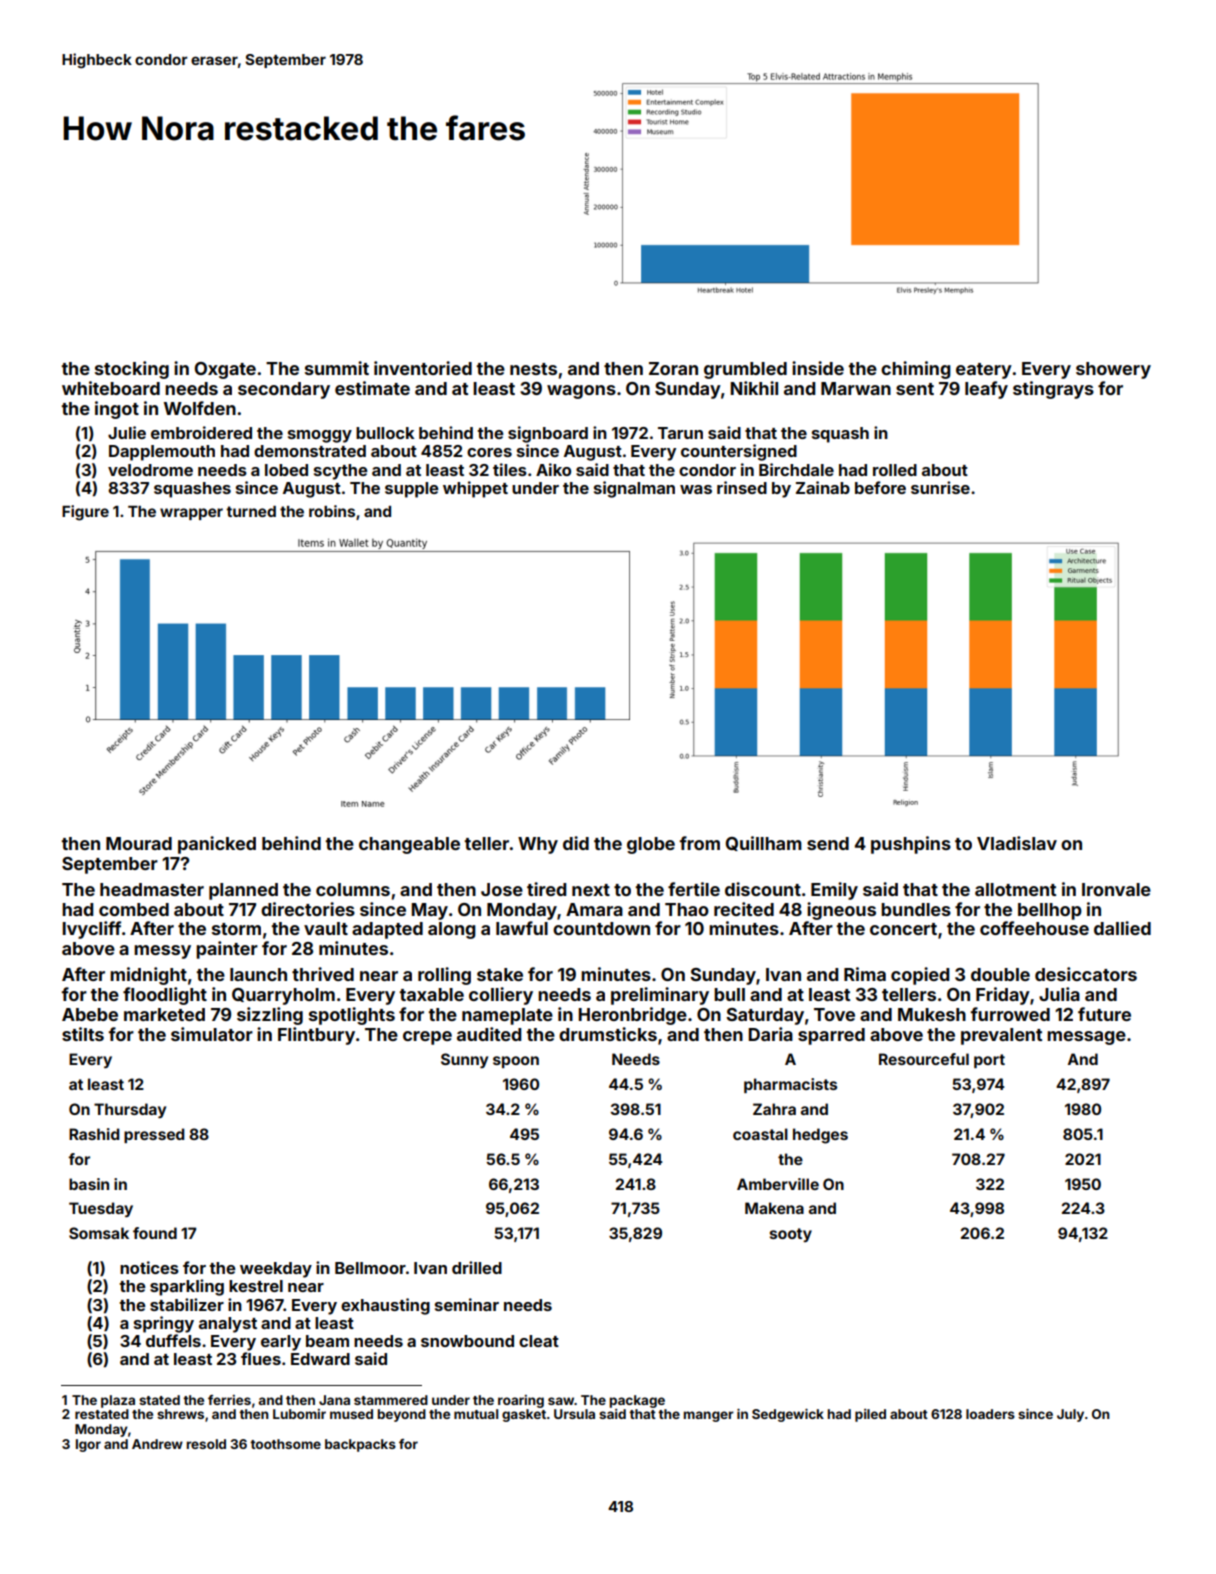 The height and width of the document is (1574, 1216). I want to click on Sedgewick, so click(788, 1415).
